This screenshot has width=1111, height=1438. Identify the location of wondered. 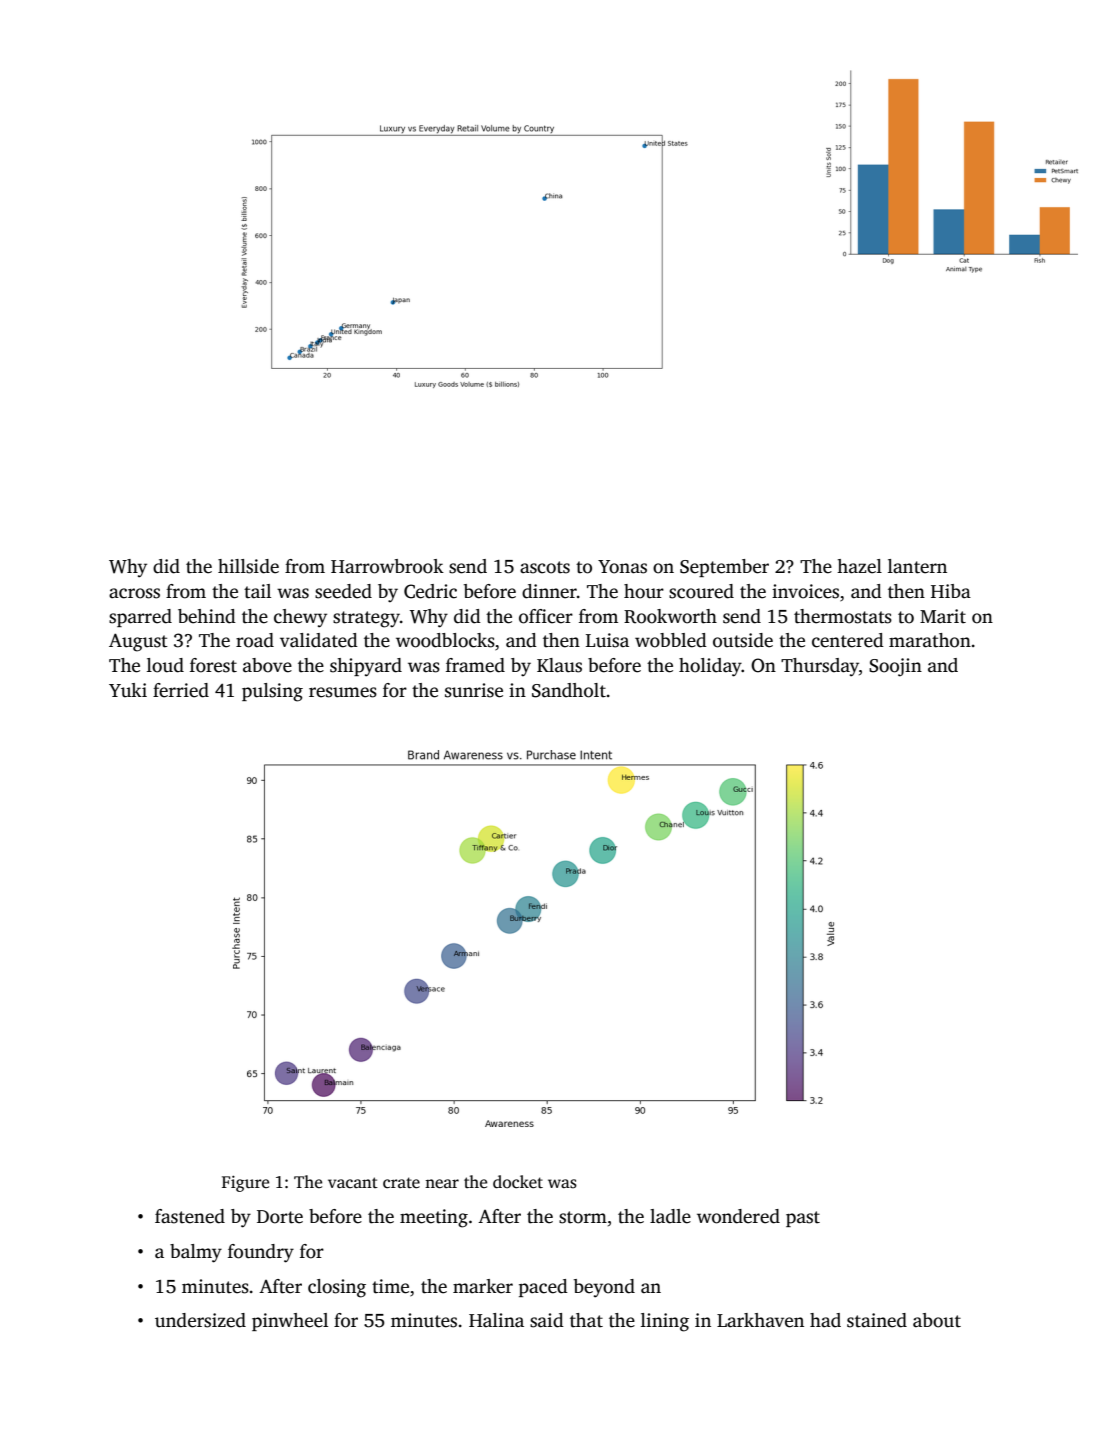
(738, 1216).
